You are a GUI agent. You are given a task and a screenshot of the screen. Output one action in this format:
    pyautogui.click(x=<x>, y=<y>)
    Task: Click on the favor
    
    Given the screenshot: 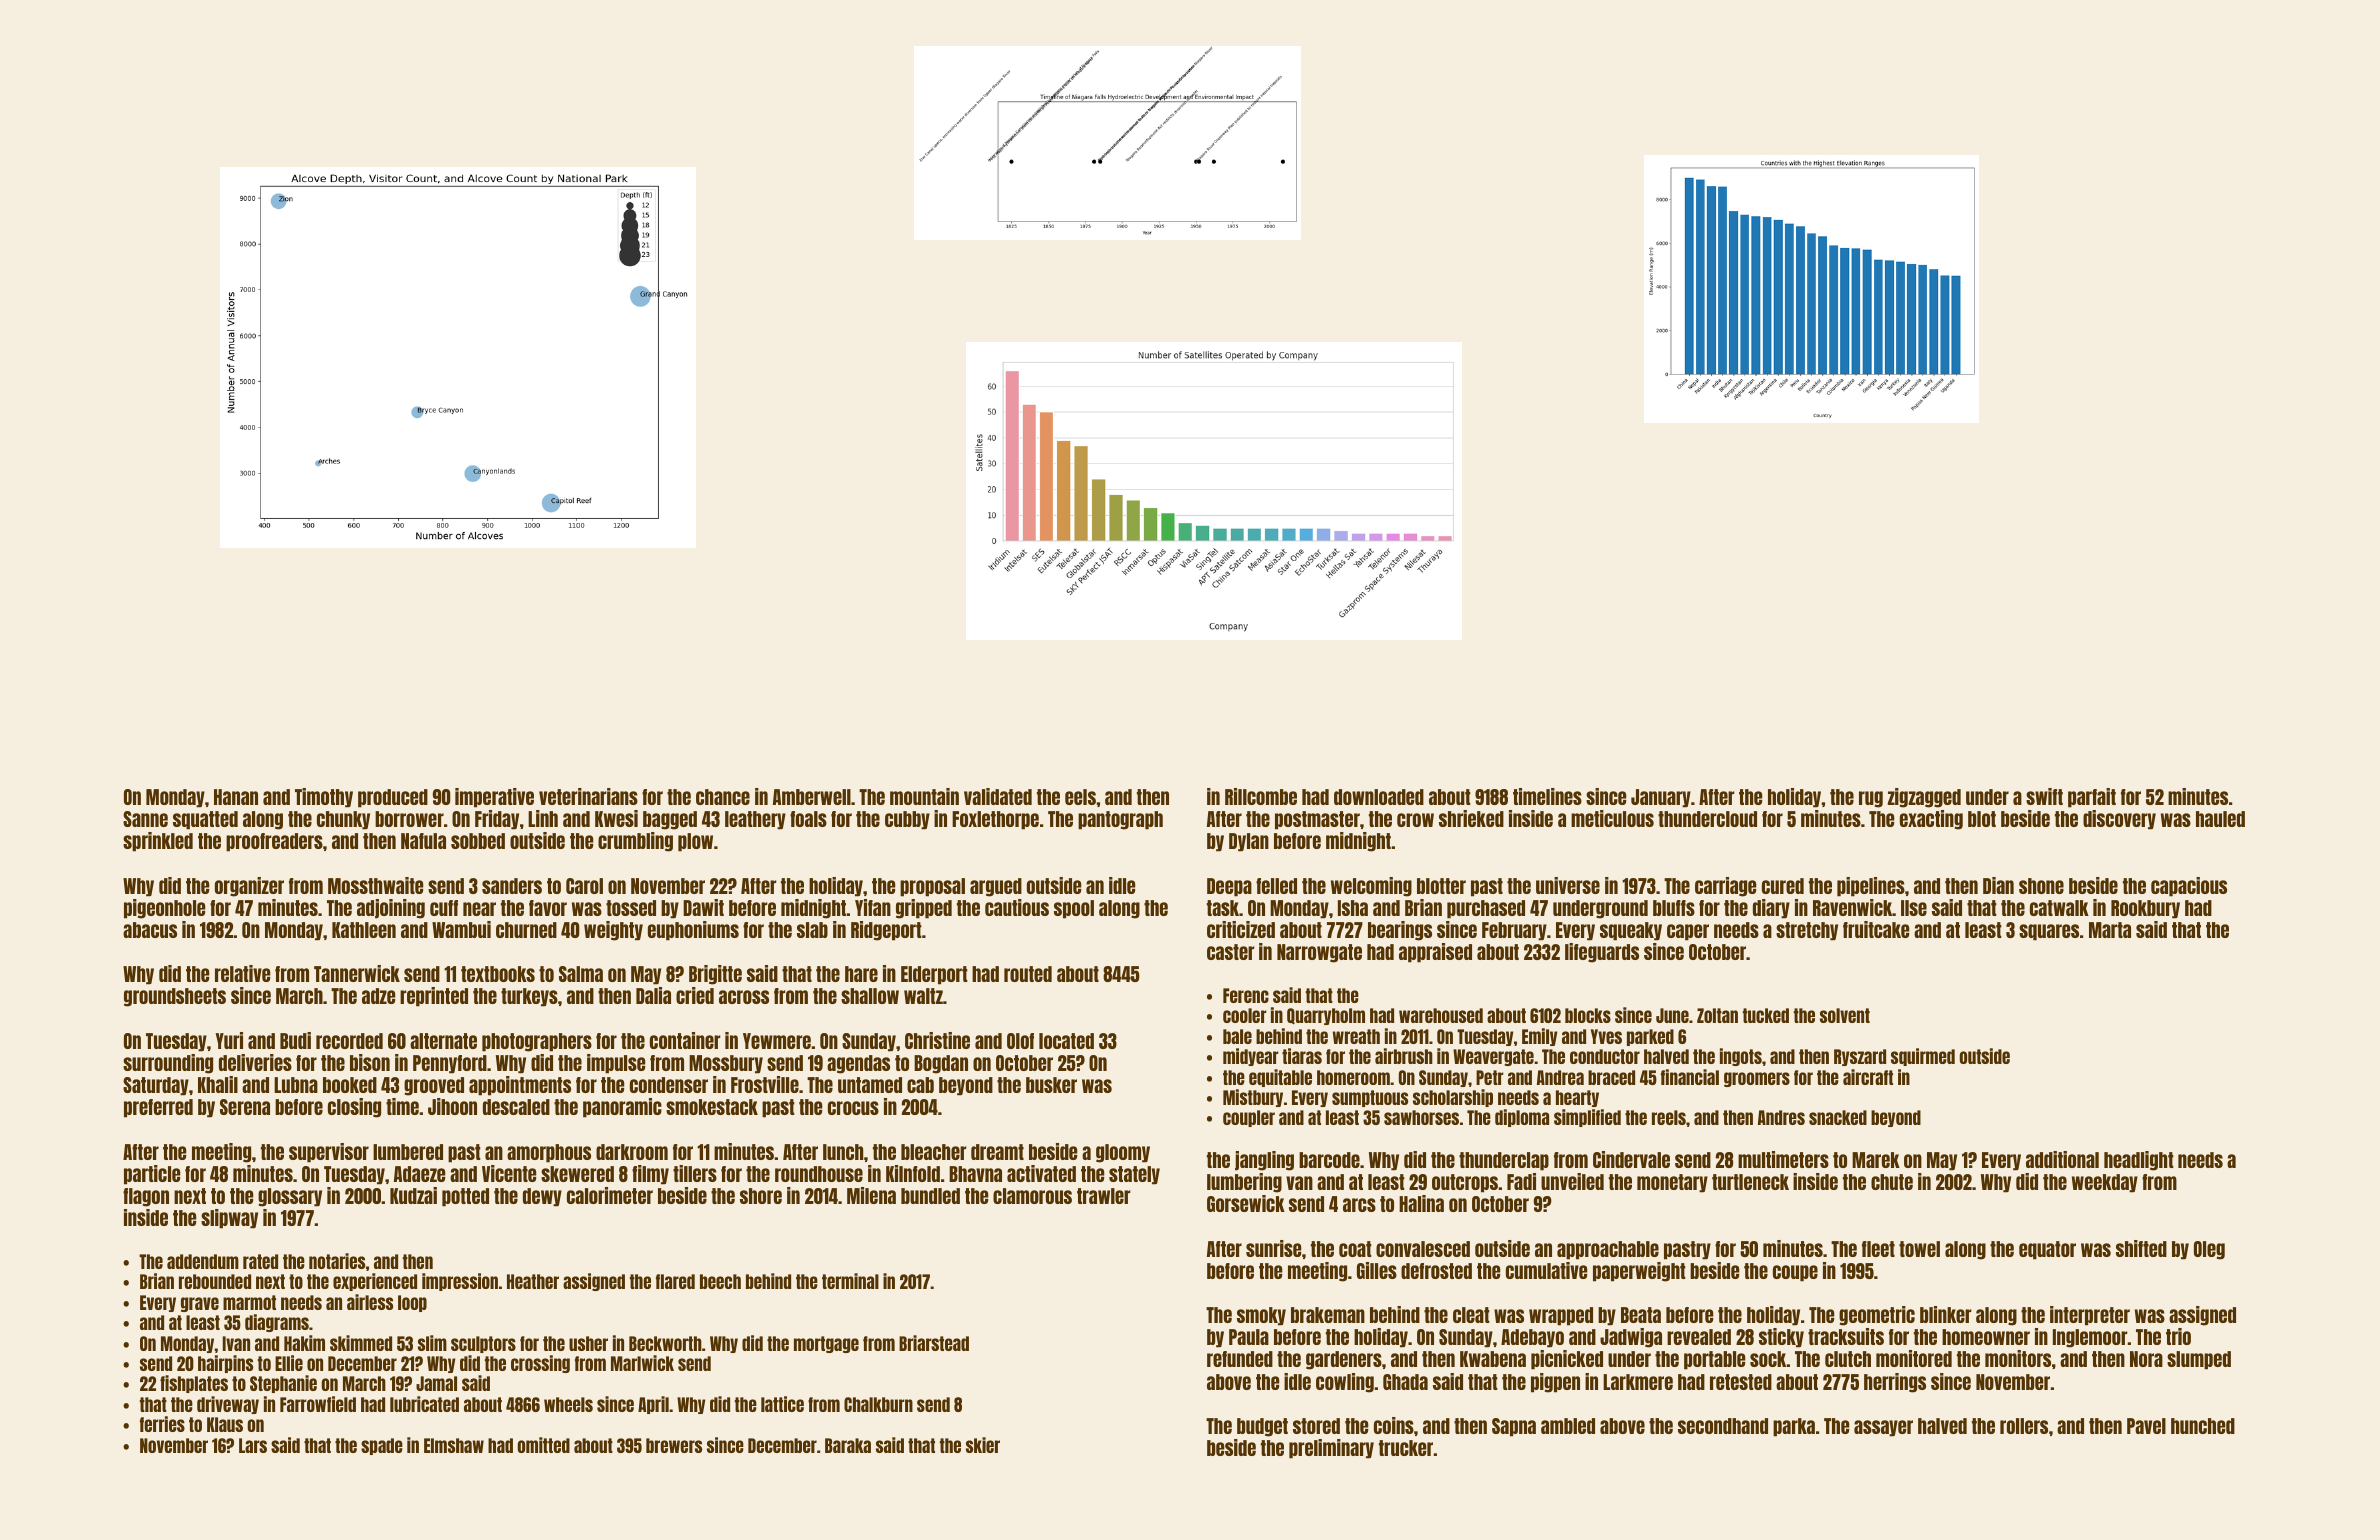 What is the action you would take?
    pyautogui.click(x=548, y=908)
